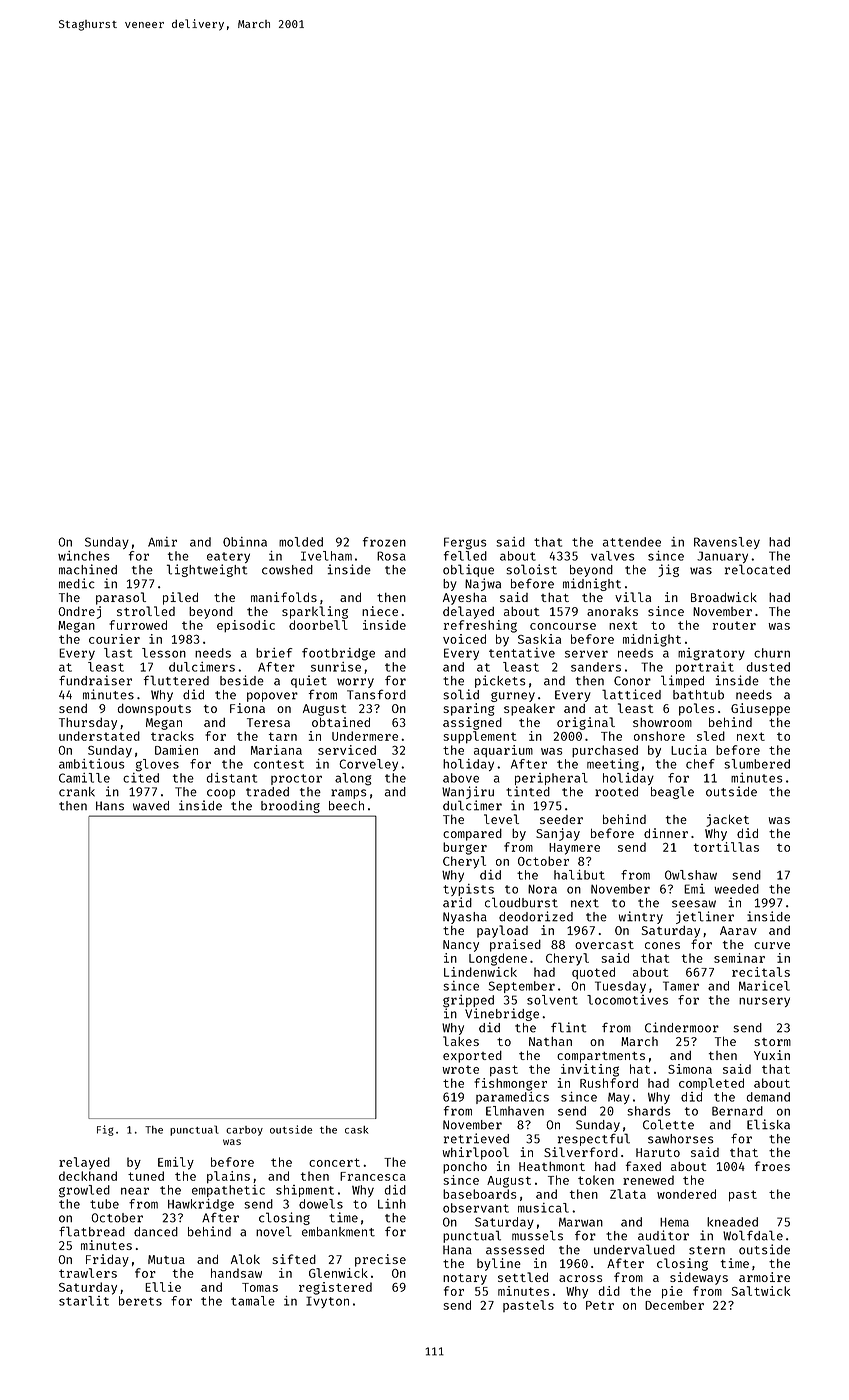 The image size is (849, 1400). I want to click on Vinebridge, so click(502, 1014).
